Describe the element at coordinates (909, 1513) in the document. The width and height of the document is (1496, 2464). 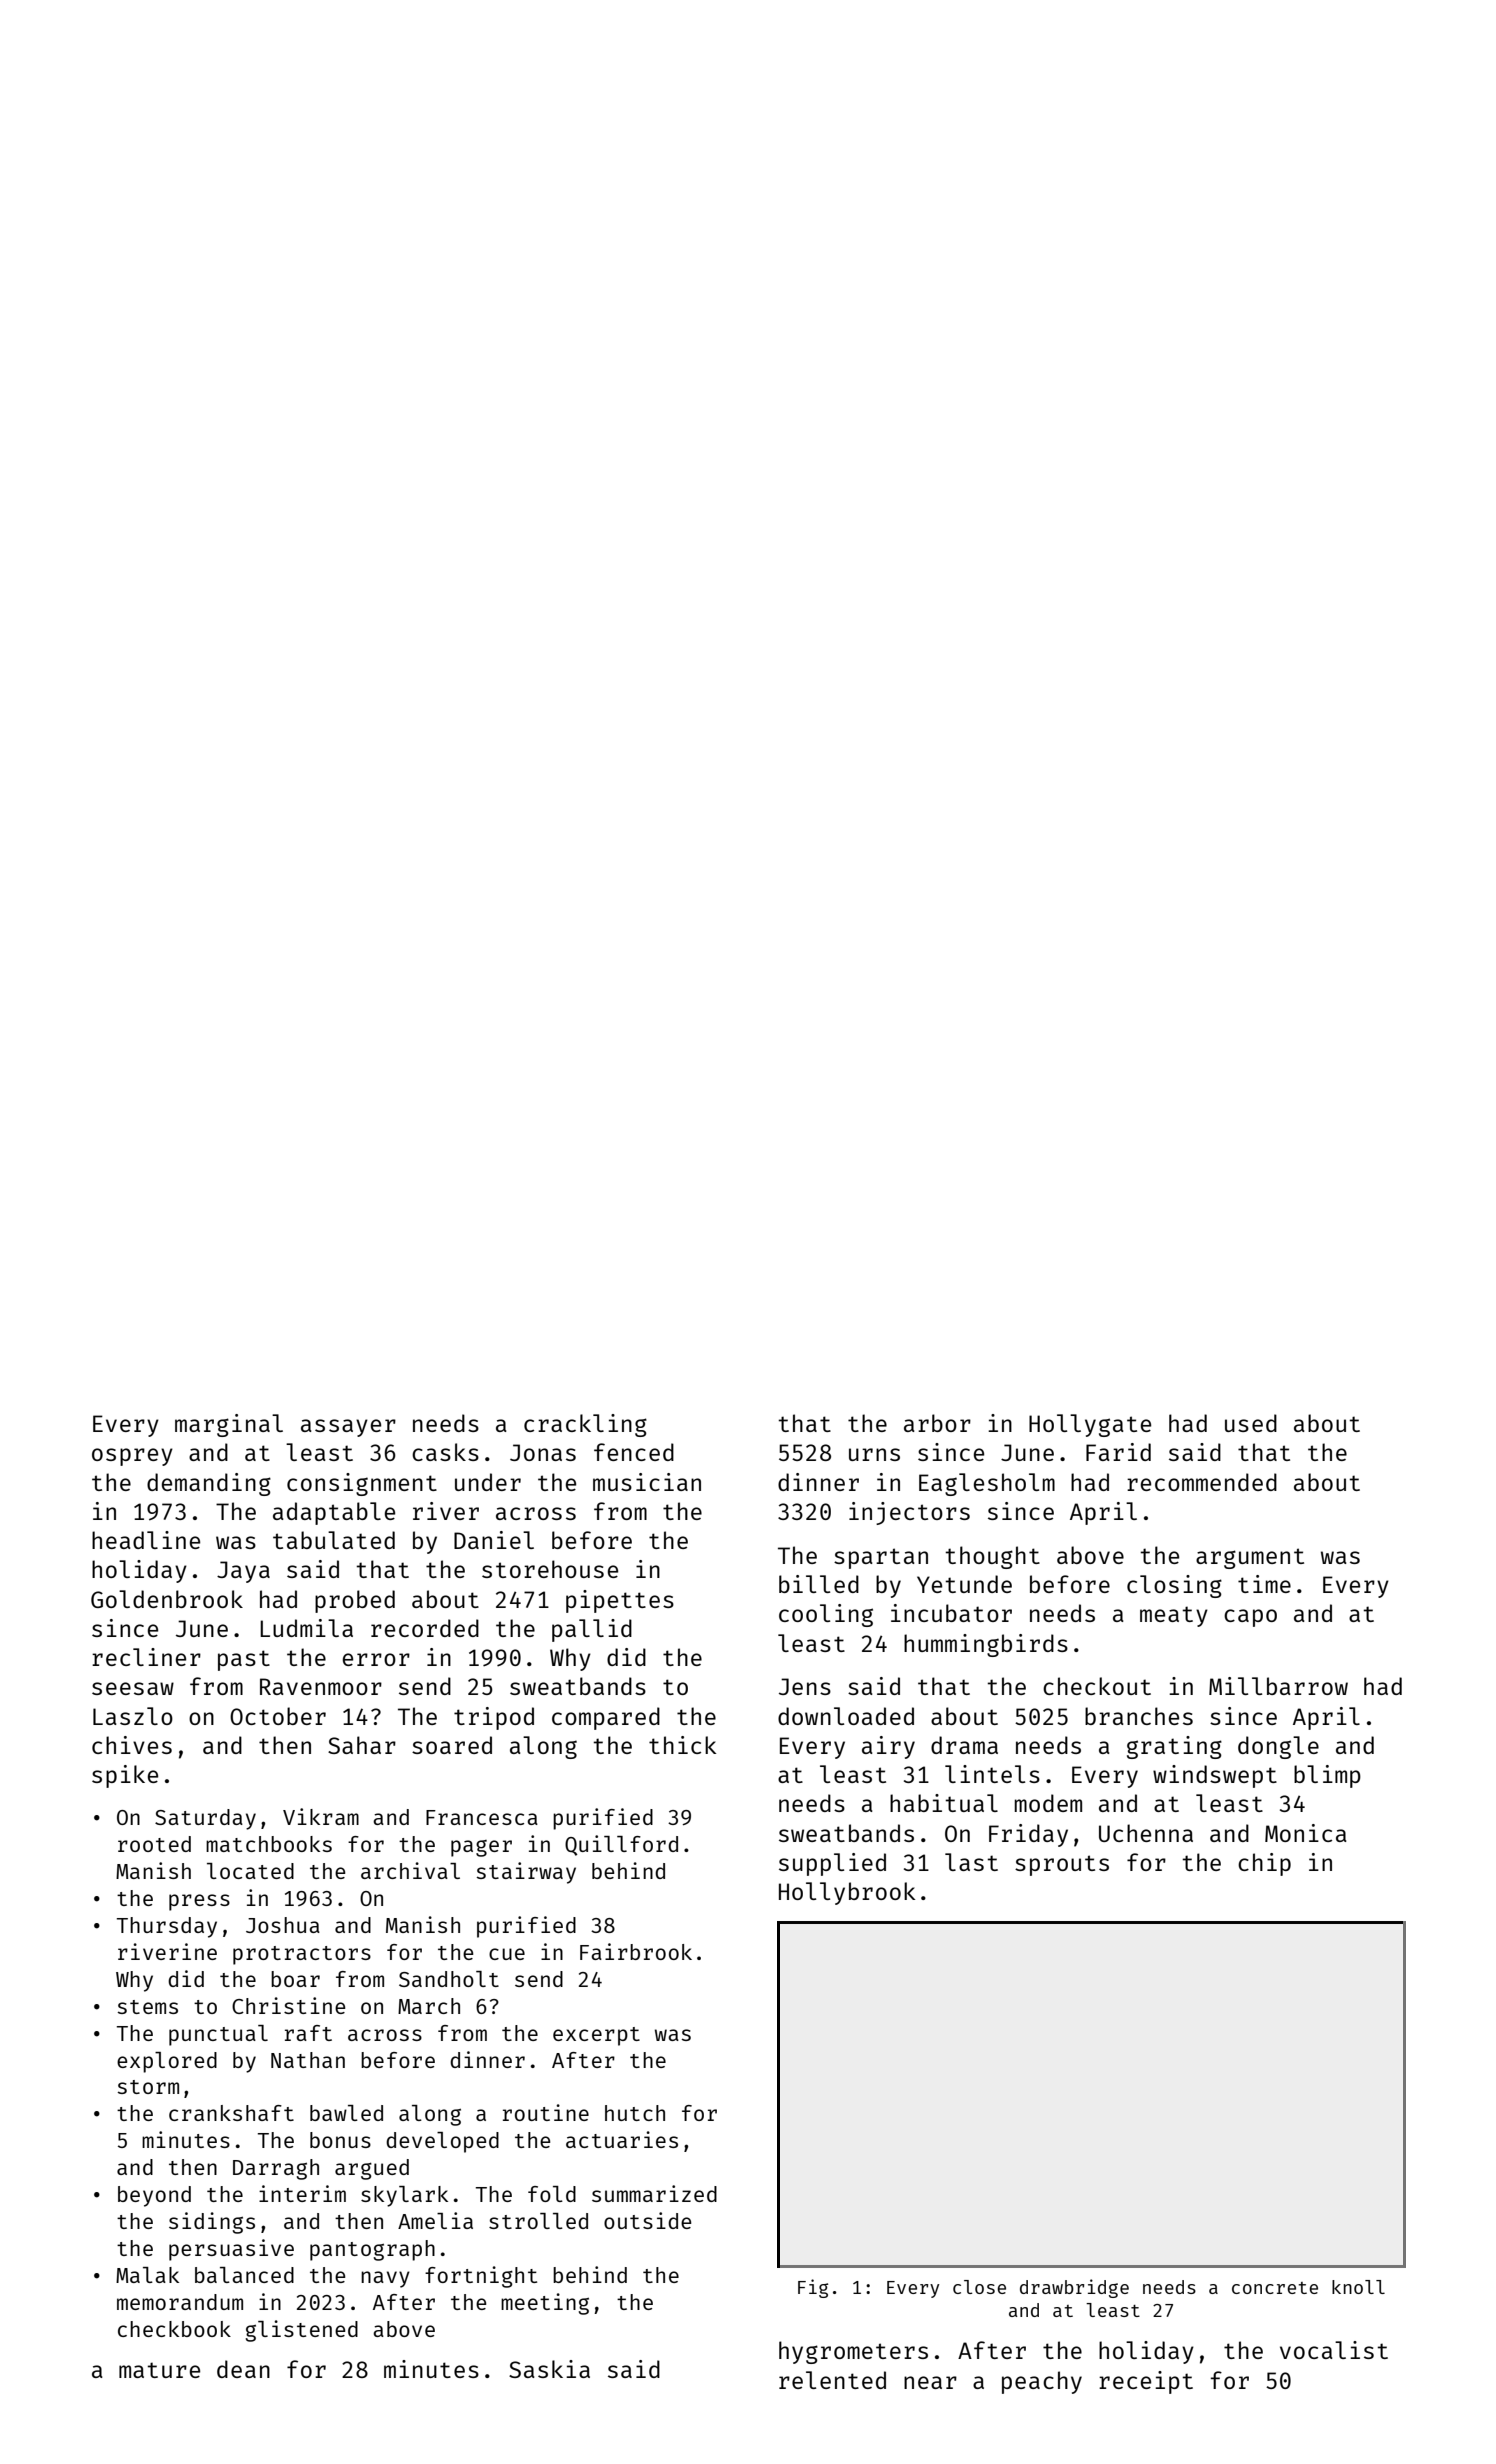
I see `injectors` at that location.
